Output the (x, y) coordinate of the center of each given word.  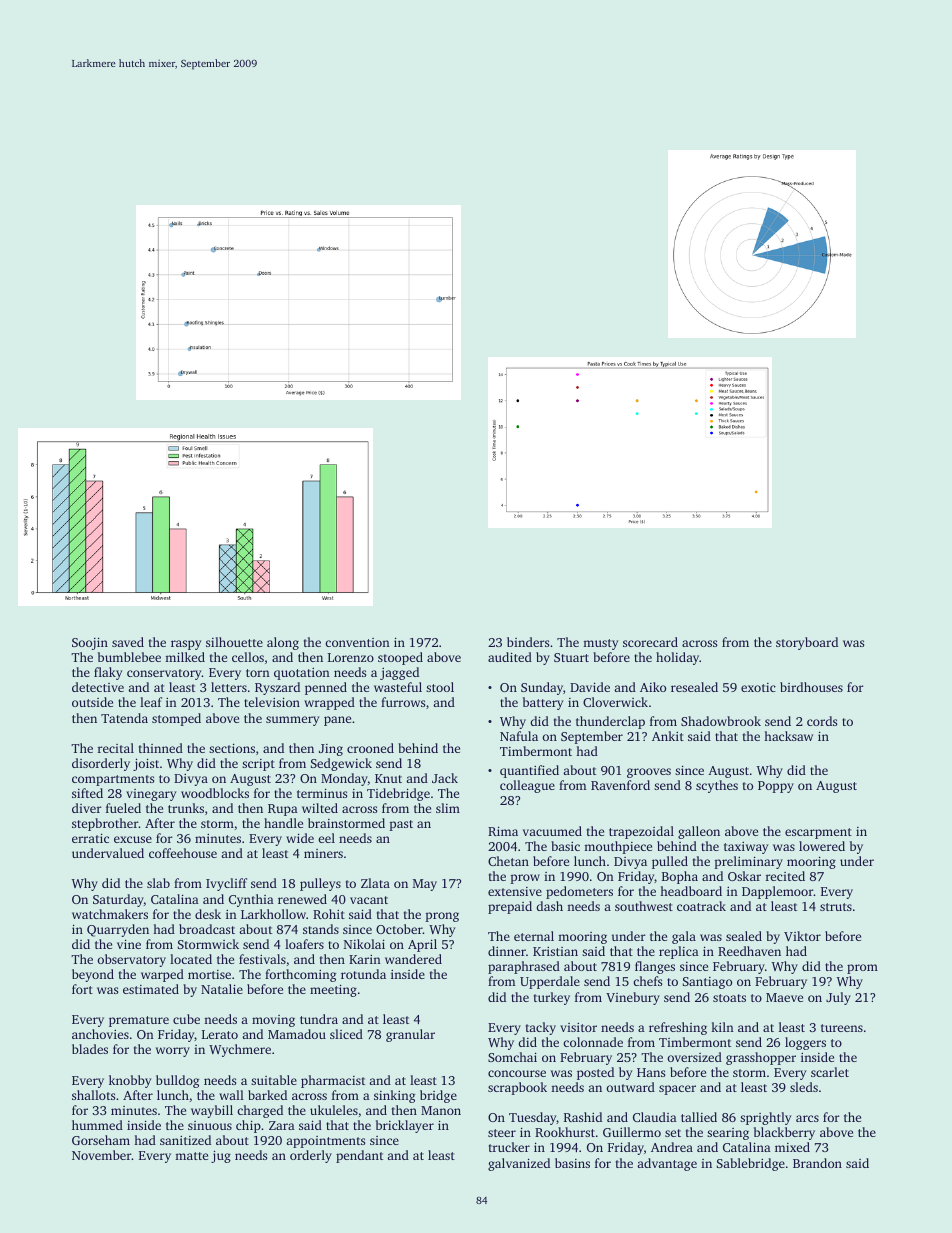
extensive (515, 891)
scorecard (650, 642)
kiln (722, 1027)
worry (173, 1052)
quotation (302, 673)
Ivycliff (226, 884)
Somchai (512, 1057)
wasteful (398, 687)
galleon (699, 832)
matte (191, 1156)
